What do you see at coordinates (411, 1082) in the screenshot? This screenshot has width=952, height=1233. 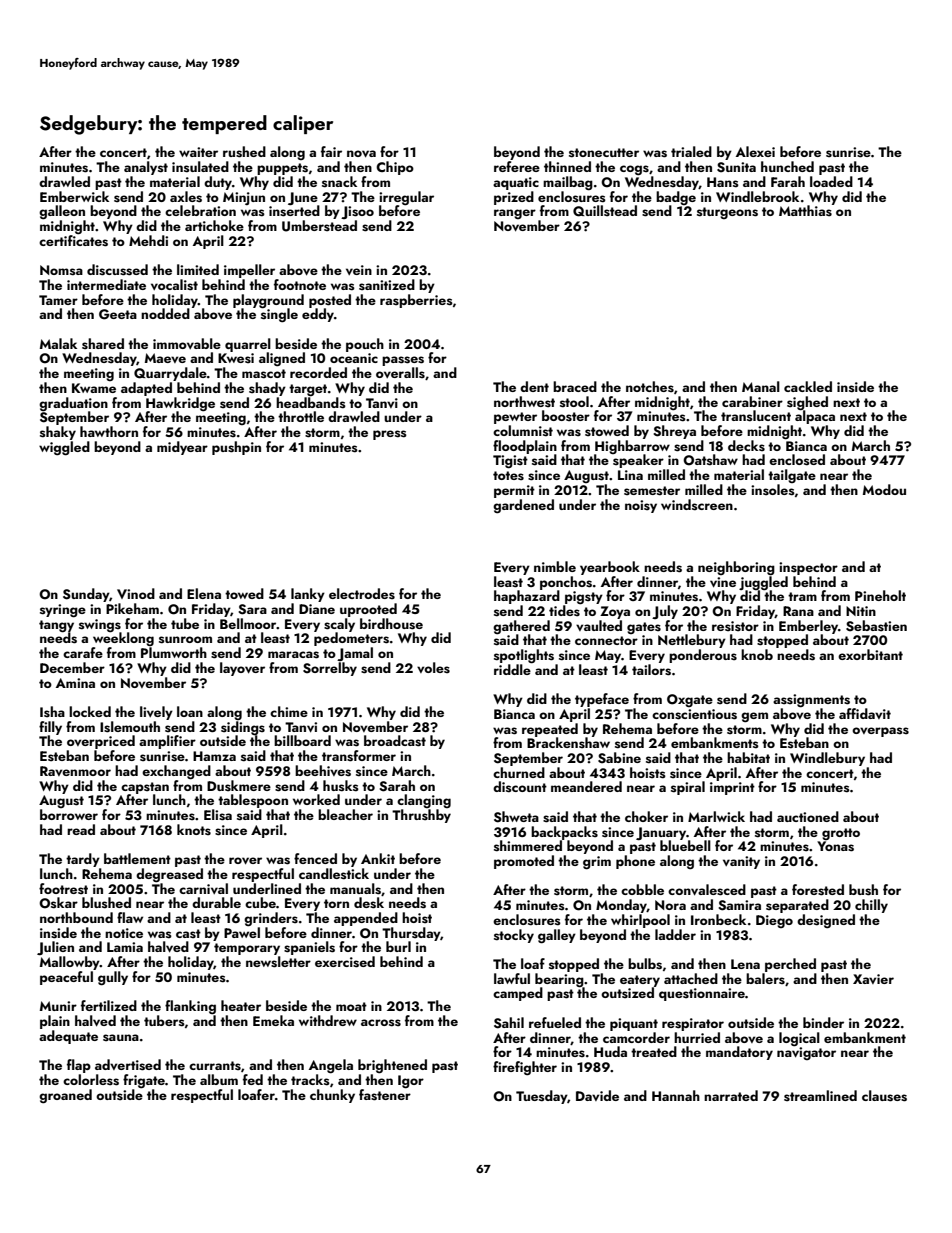 I see `Igor` at bounding box center [411, 1082].
